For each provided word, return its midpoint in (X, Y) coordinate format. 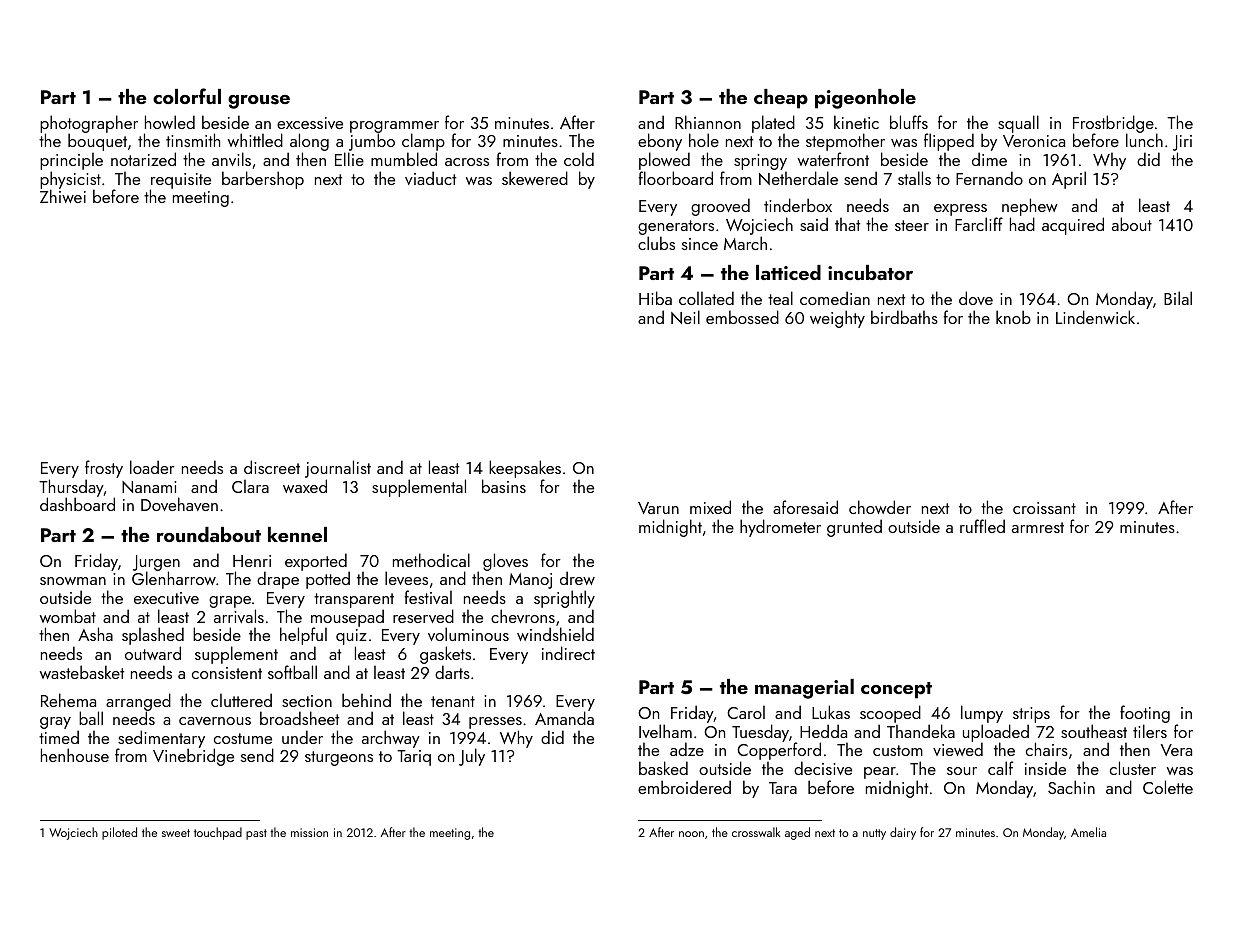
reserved (423, 616)
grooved (720, 207)
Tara (783, 788)
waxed (305, 486)
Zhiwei (63, 196)
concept (896, 690)
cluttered (241, 700)
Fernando (989, 178)
